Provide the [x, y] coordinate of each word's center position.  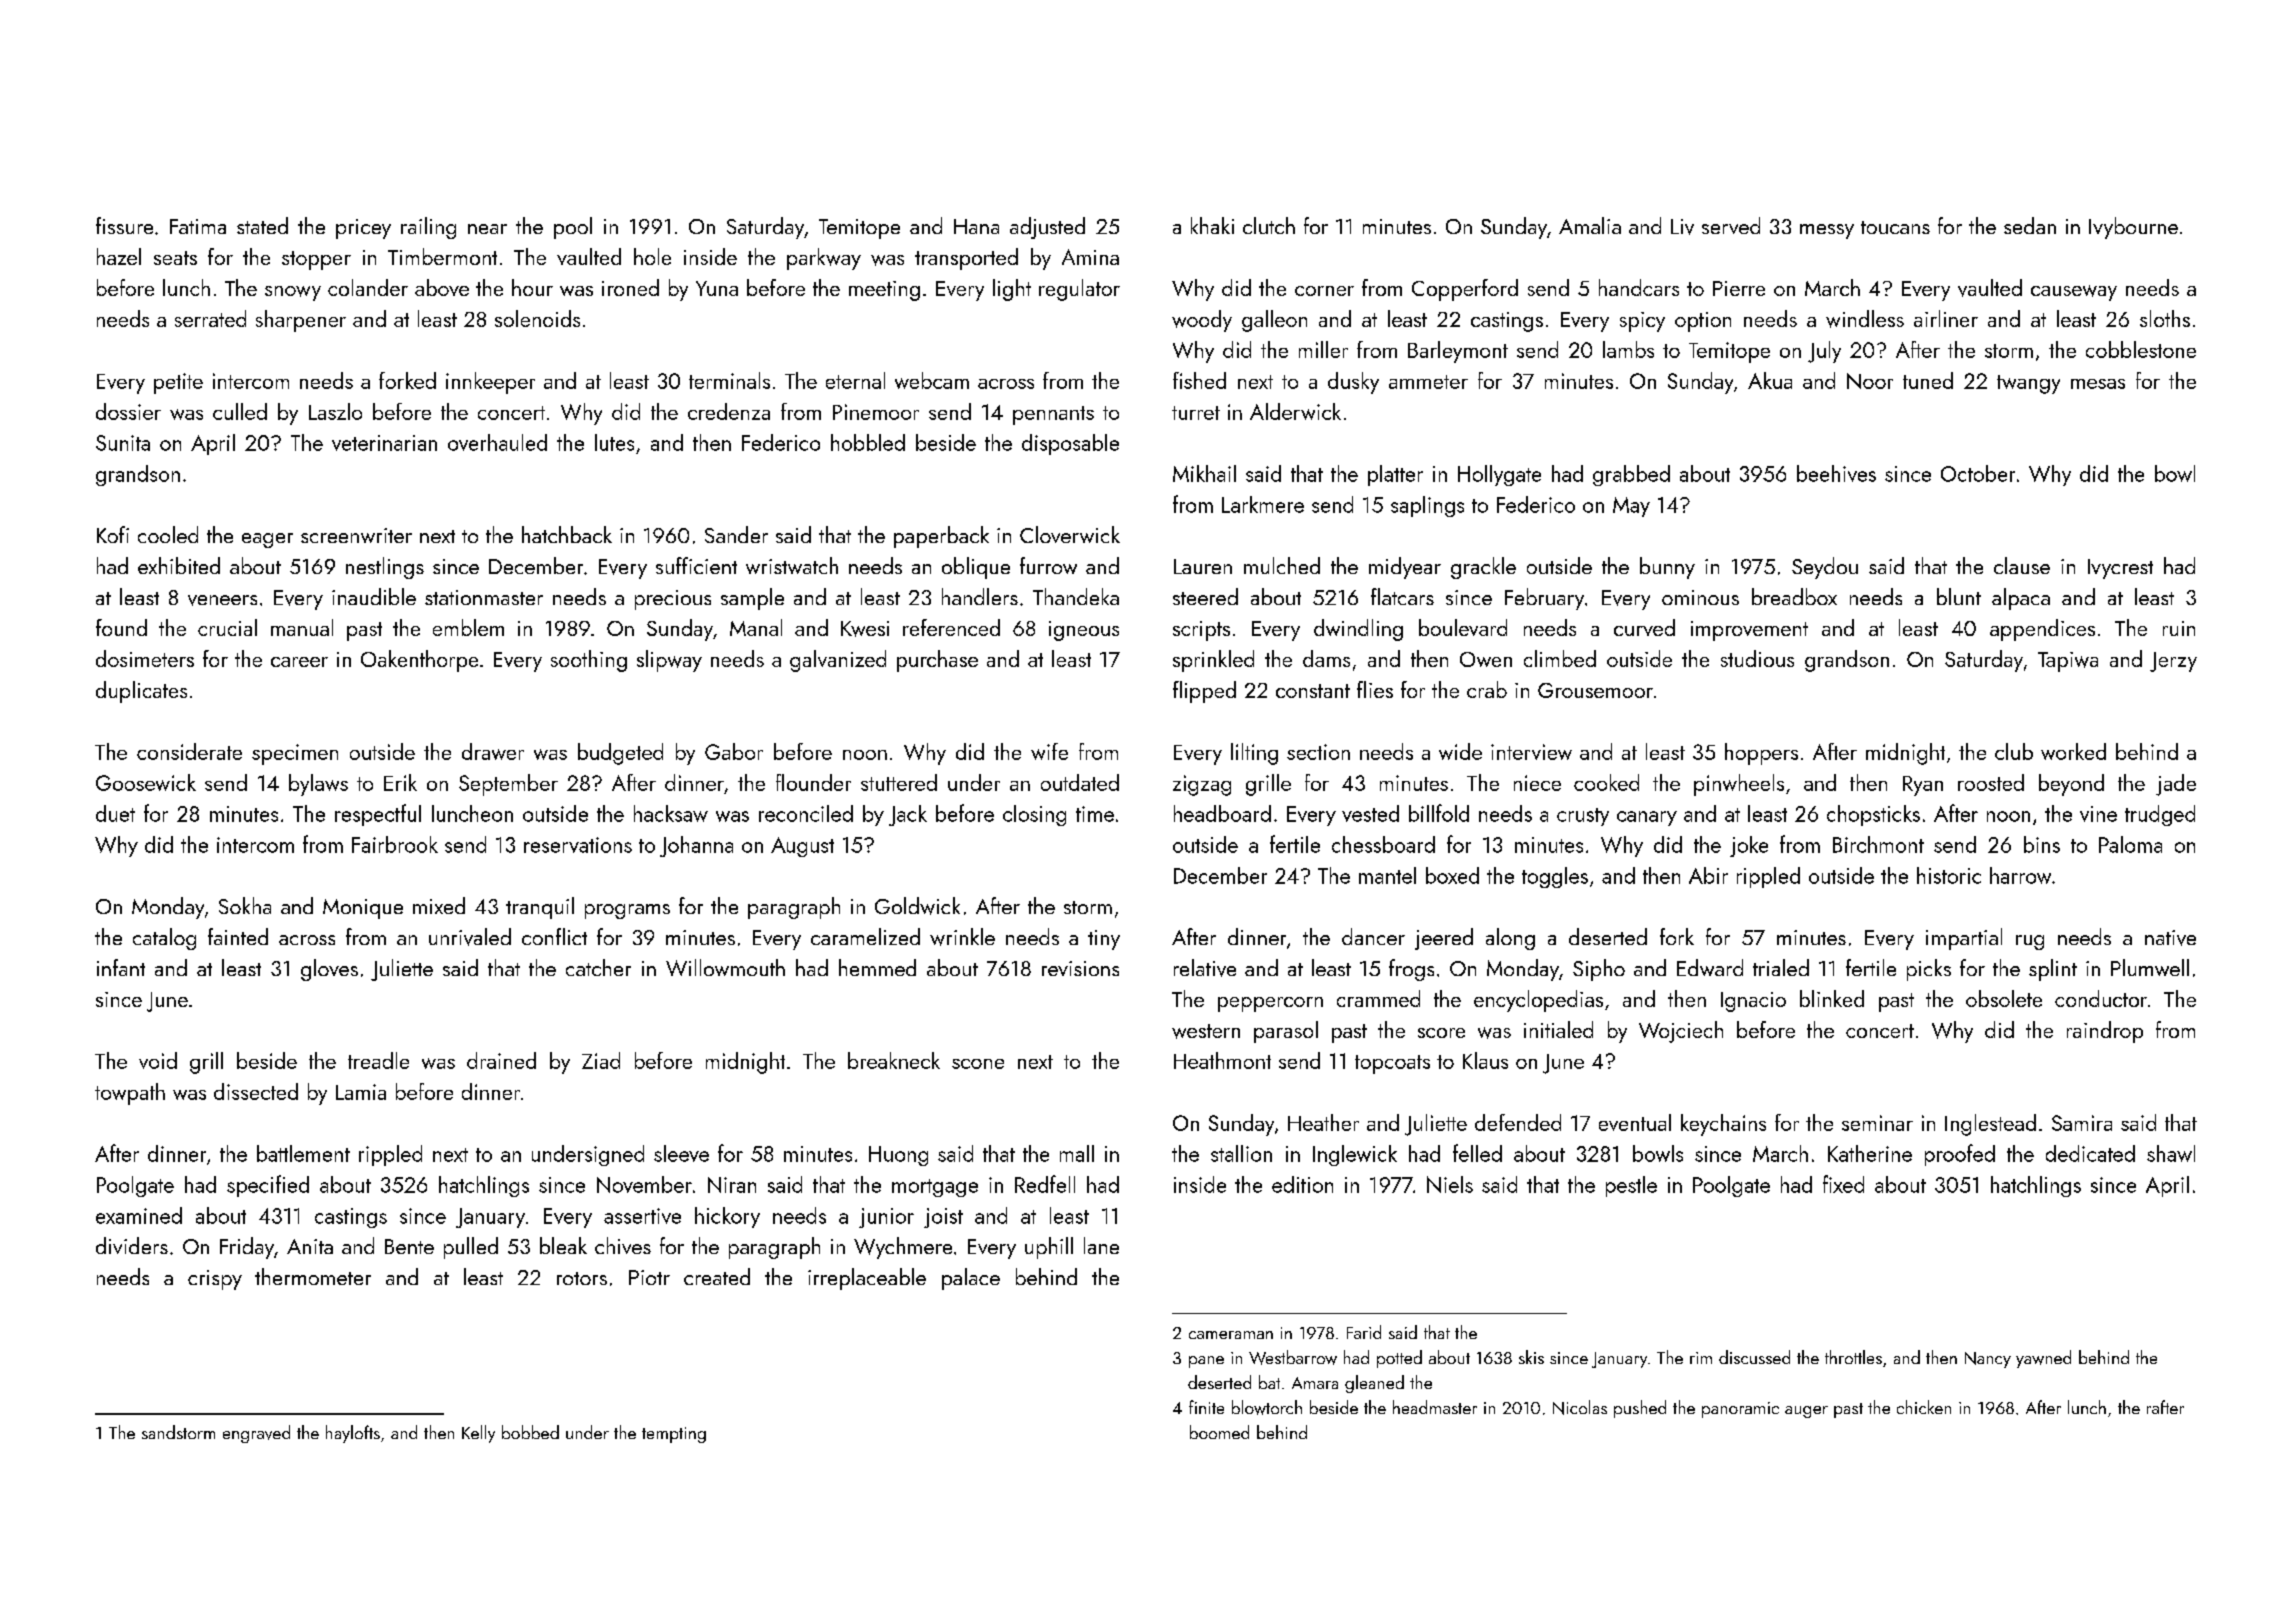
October [1978, 473]
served [1731, 225]
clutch [1269, 225]
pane [1206, 1362]
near [487, 229]
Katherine [1870, 1153]
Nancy [1988, 1360]
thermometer [313, 1276]
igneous [1084, 631]
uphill [1049, 1248]
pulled [471, 1248]
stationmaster [484, 597]
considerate [189, 751]
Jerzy [2173, 662]
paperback [941, 537]
